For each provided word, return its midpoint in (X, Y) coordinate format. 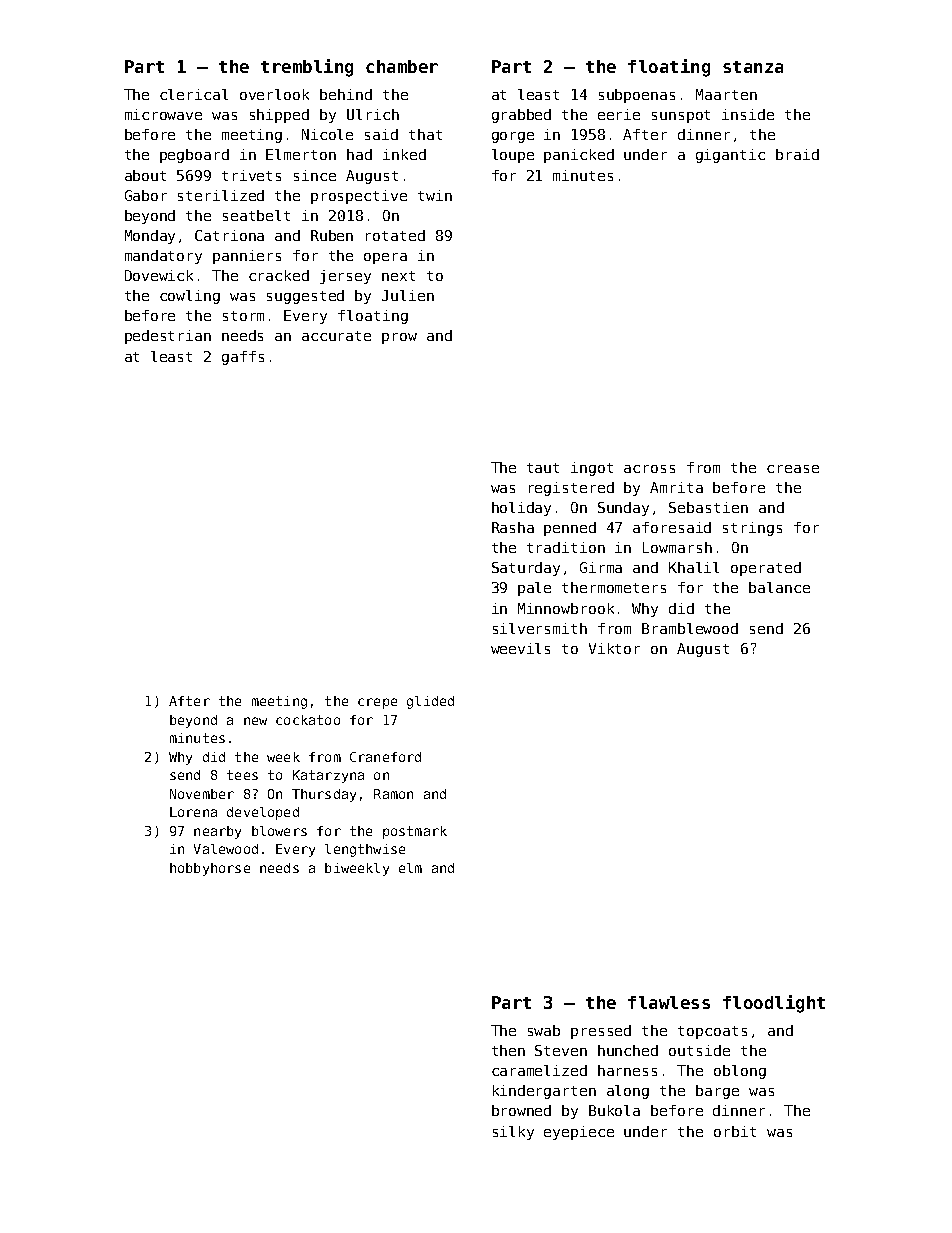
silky (513, 1133)
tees (242, 775)
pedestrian (168, 337)
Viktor (614, 648)
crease (793, 469)
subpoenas (637, 96)
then (508, 1050)
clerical (194, 94)
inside (748, 114)
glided (430, 702)
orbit (735, 1131)
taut (543, 468)
